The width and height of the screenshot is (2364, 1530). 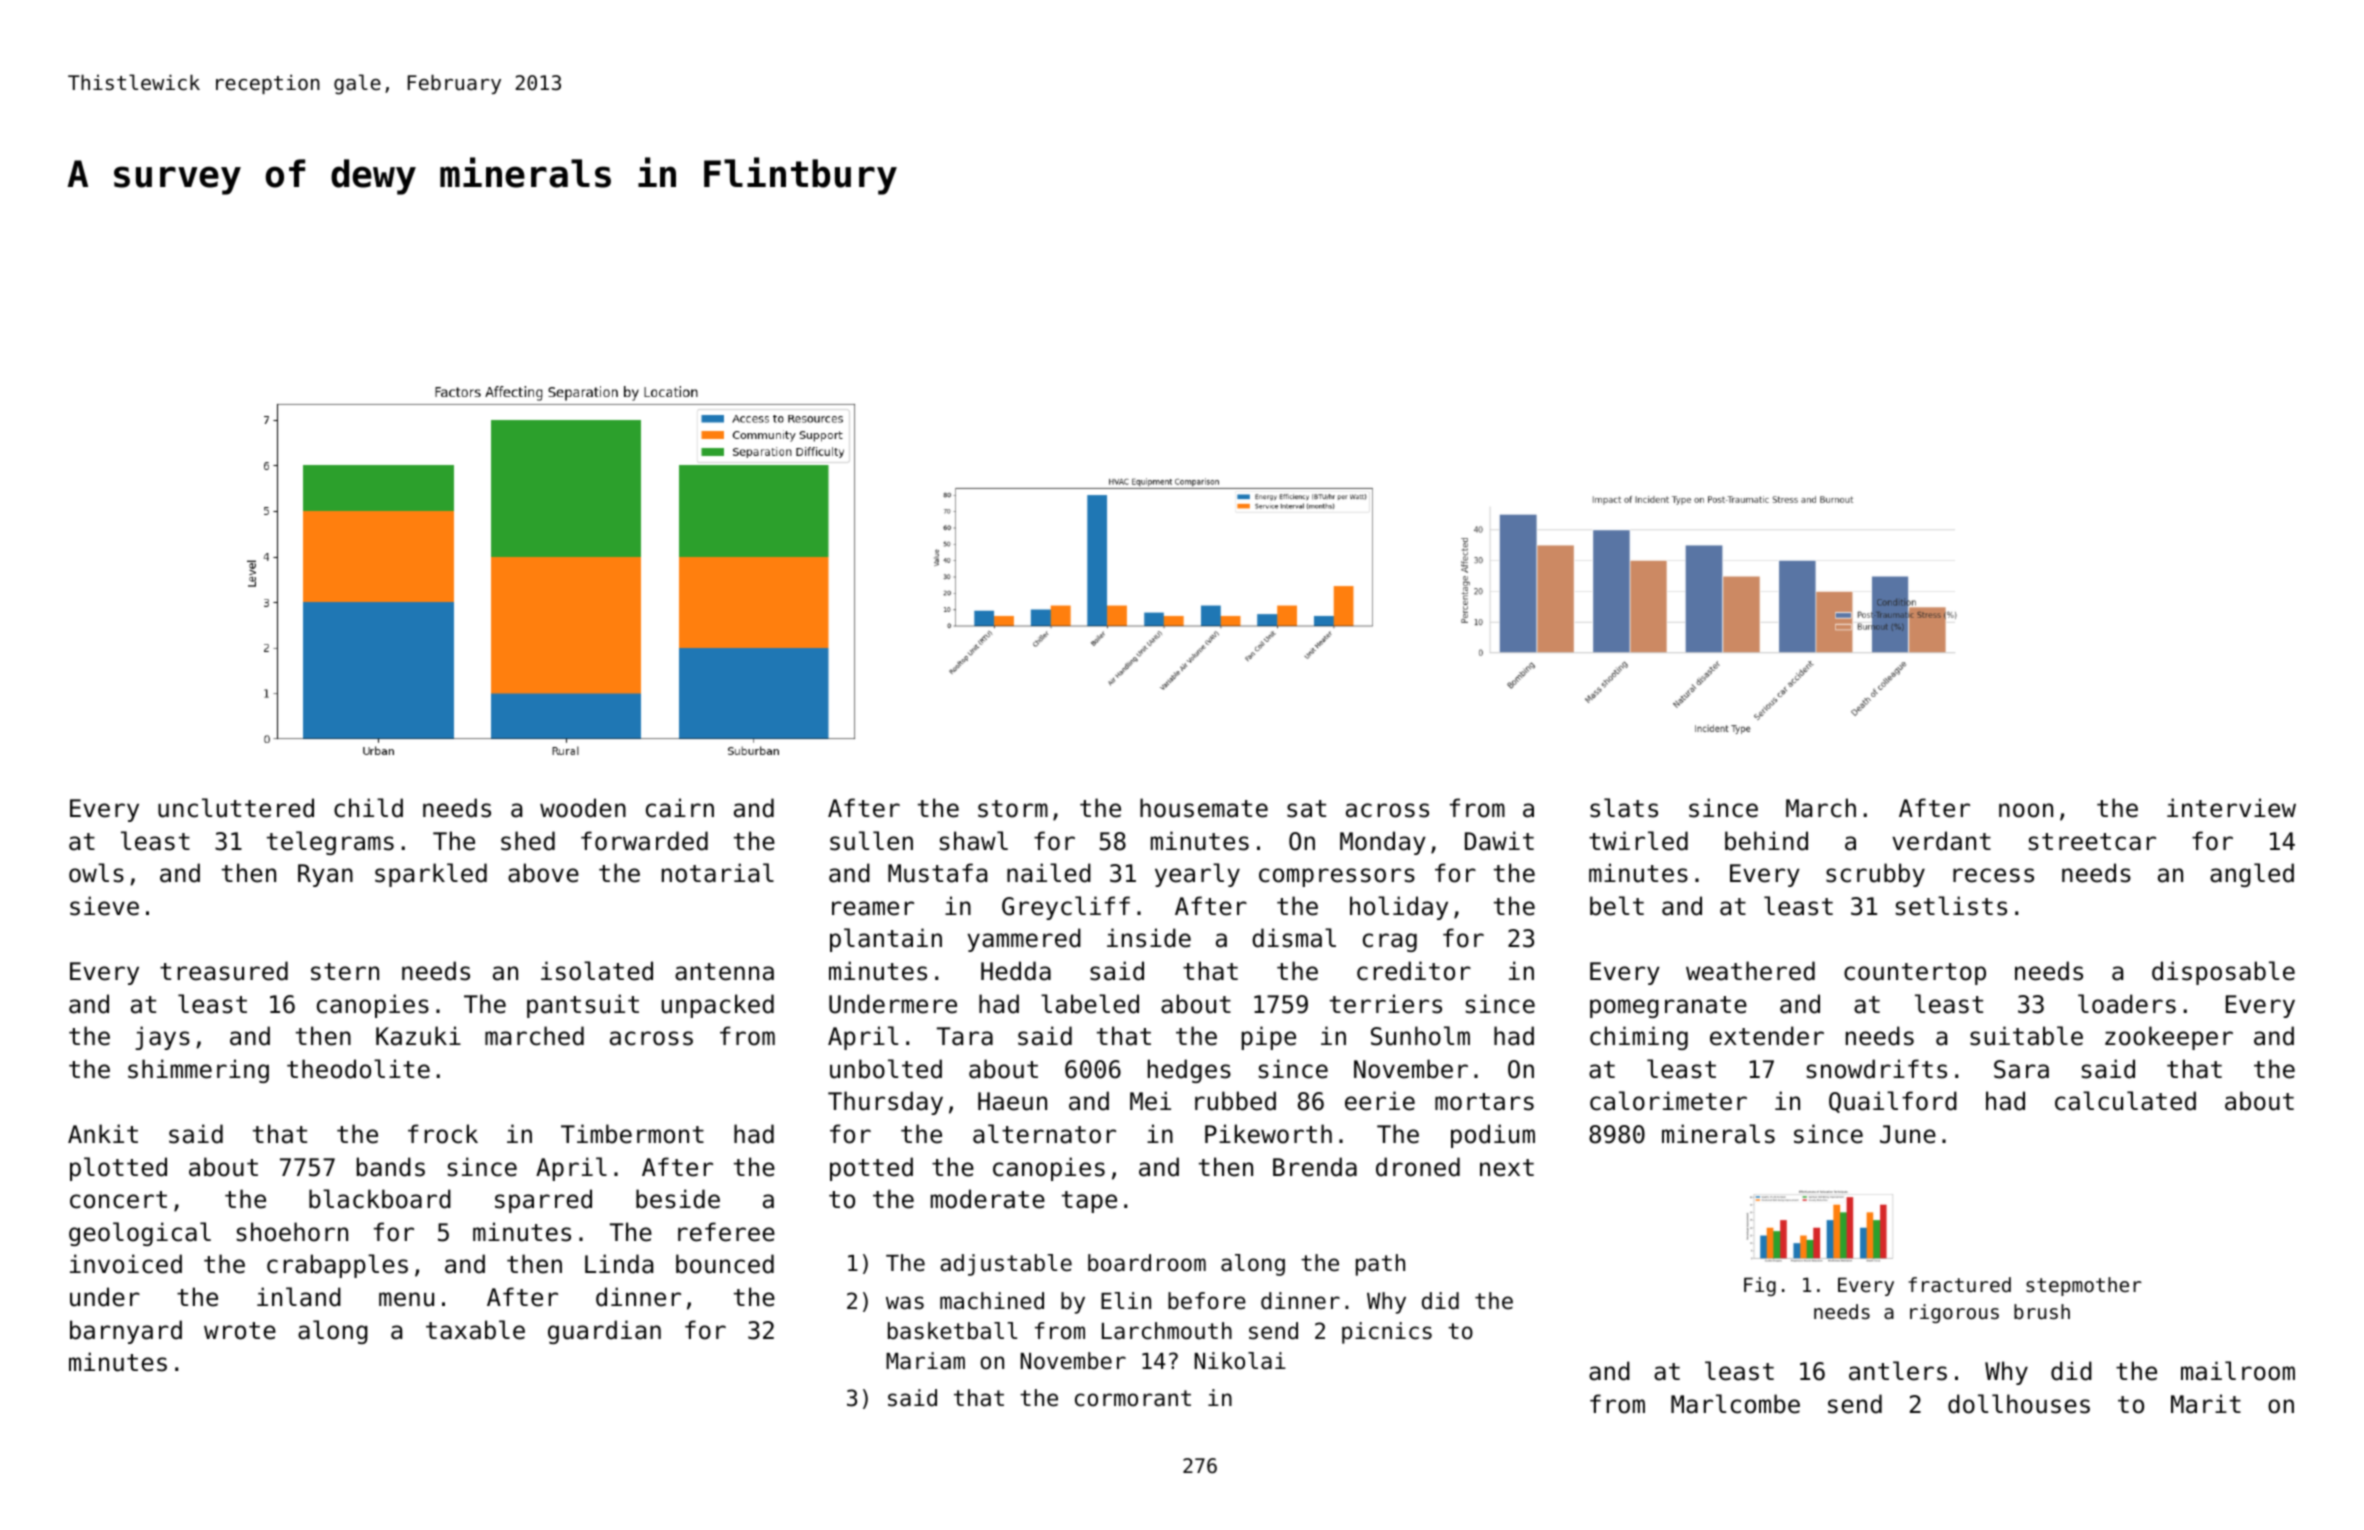 I want to click on moderate, so click(x=988, y=1199).
